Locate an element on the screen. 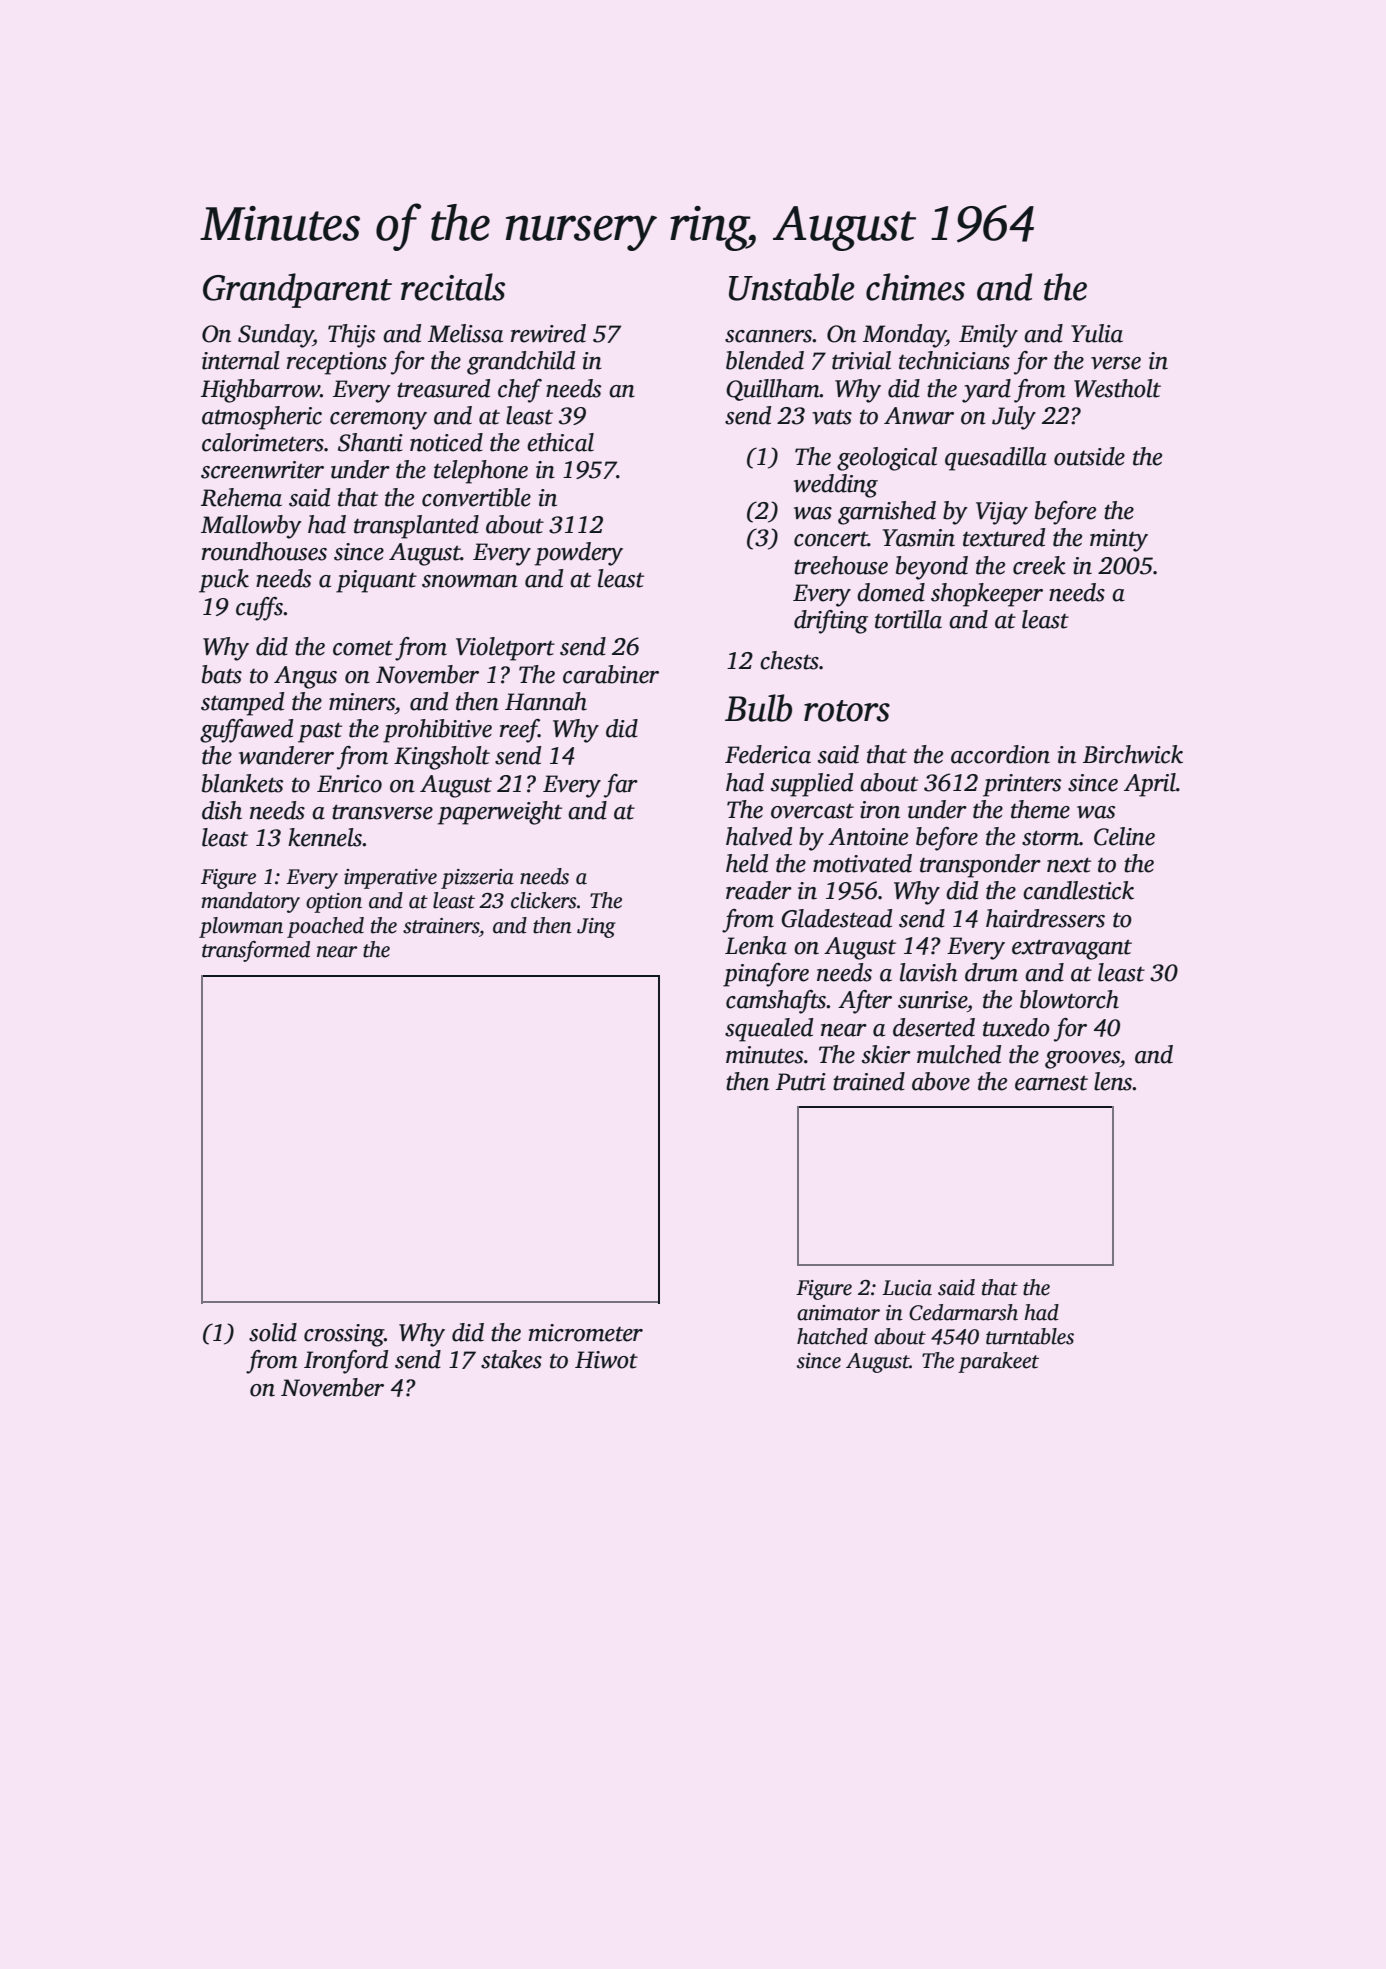  atmospheric is located at coordinates (262, 418).
